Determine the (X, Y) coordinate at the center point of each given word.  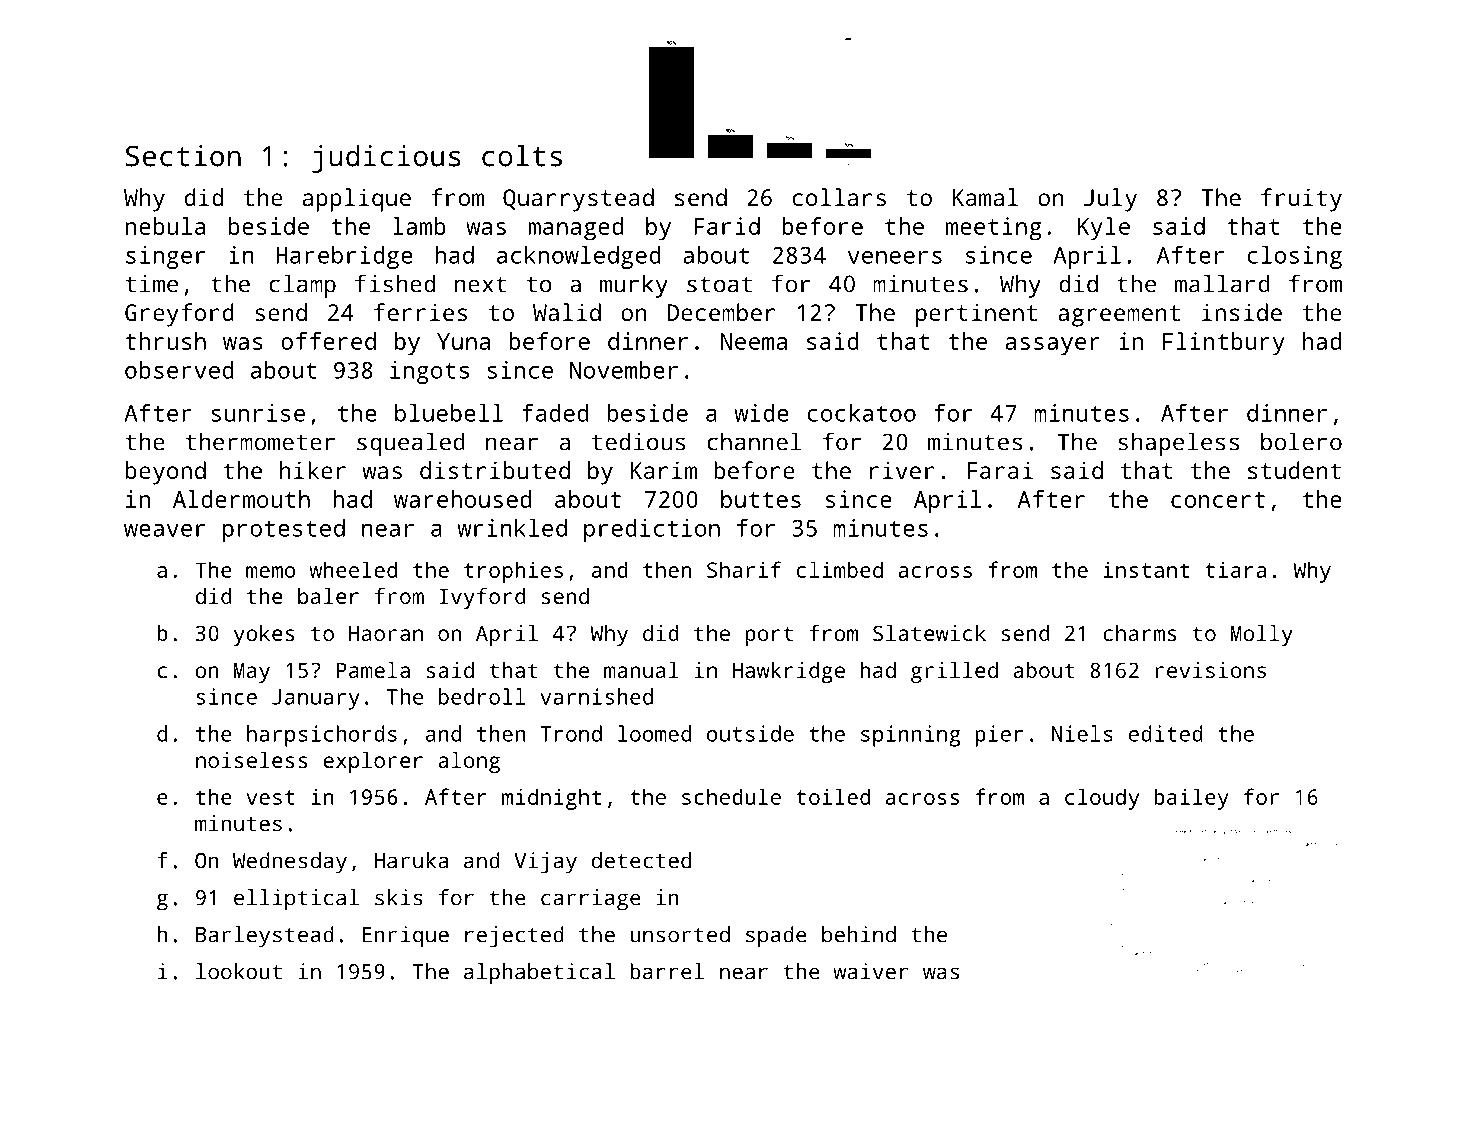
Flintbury (1224, 344)
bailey (1191, 799)
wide (761, 413)
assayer (1053, 346)
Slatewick (929, 633)
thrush (165, 341)
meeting (993, 229)
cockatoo (861, 413)
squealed (411, 444)
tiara (1235, 569)
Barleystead (265, 937)
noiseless (252, 760)
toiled (833, 796)
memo (271, 572)
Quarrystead (578, 200)
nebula (165, 226)
